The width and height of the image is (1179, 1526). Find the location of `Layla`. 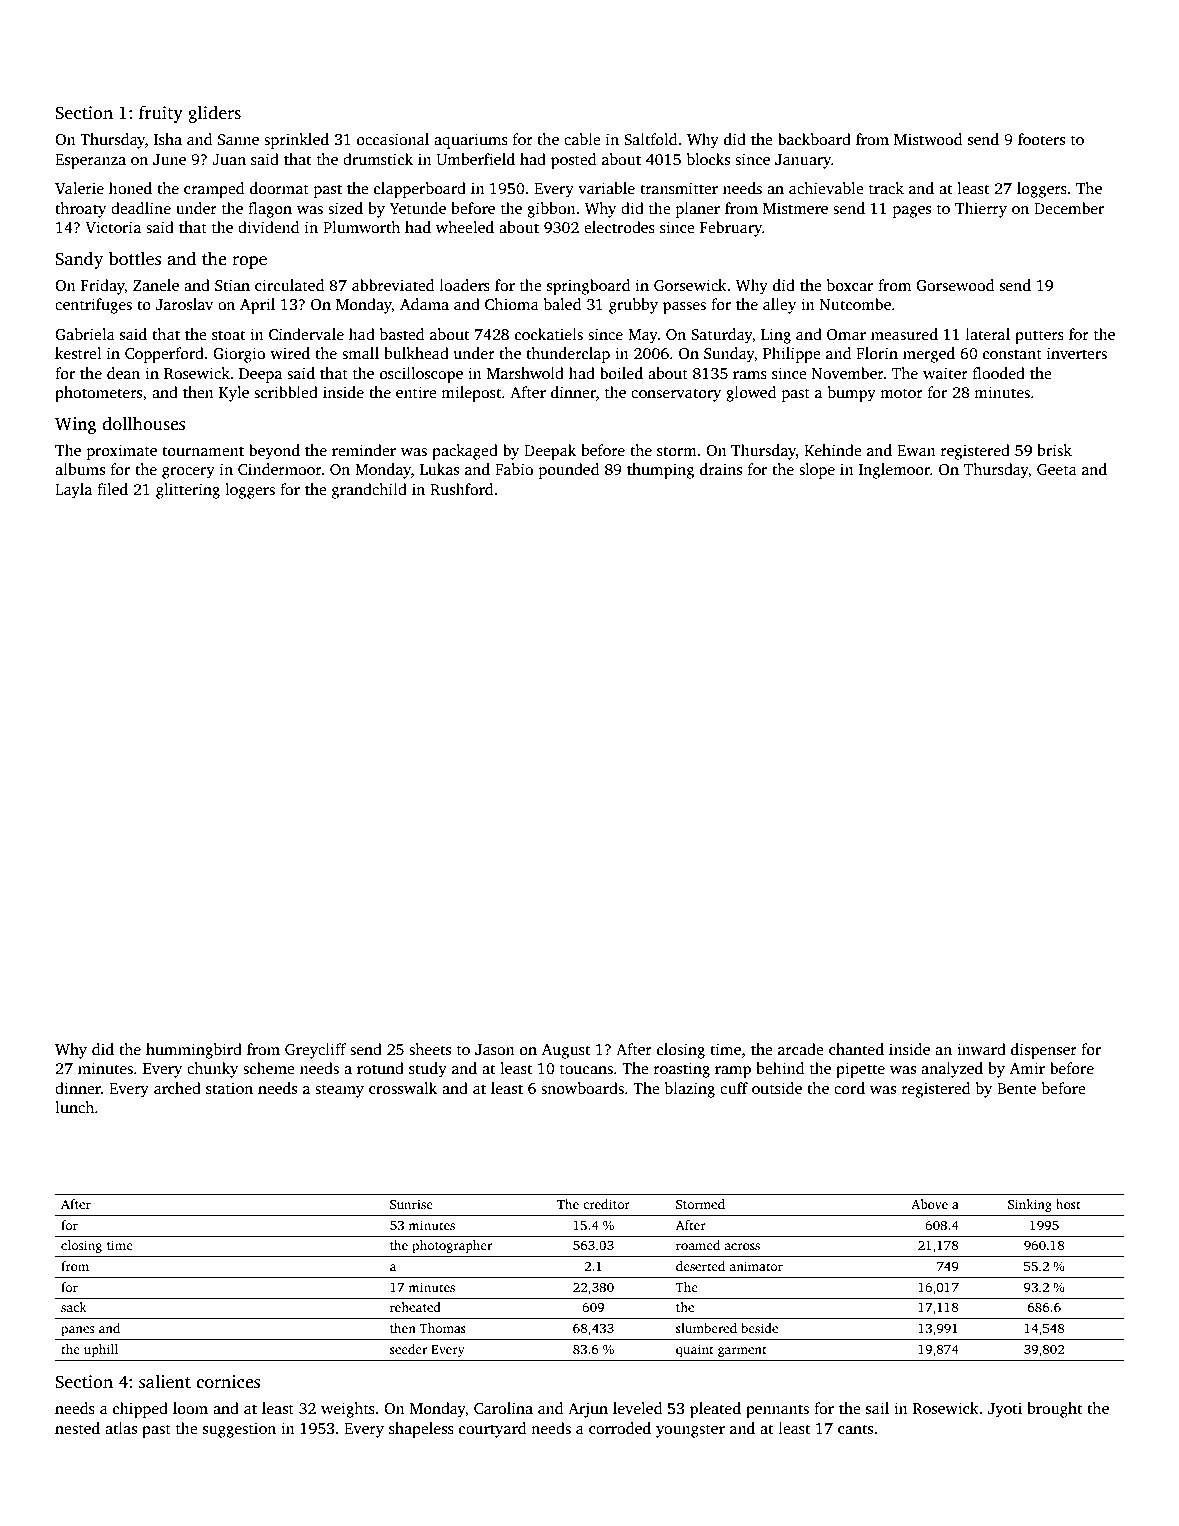

Layla is located at coordinates (73, 491).
